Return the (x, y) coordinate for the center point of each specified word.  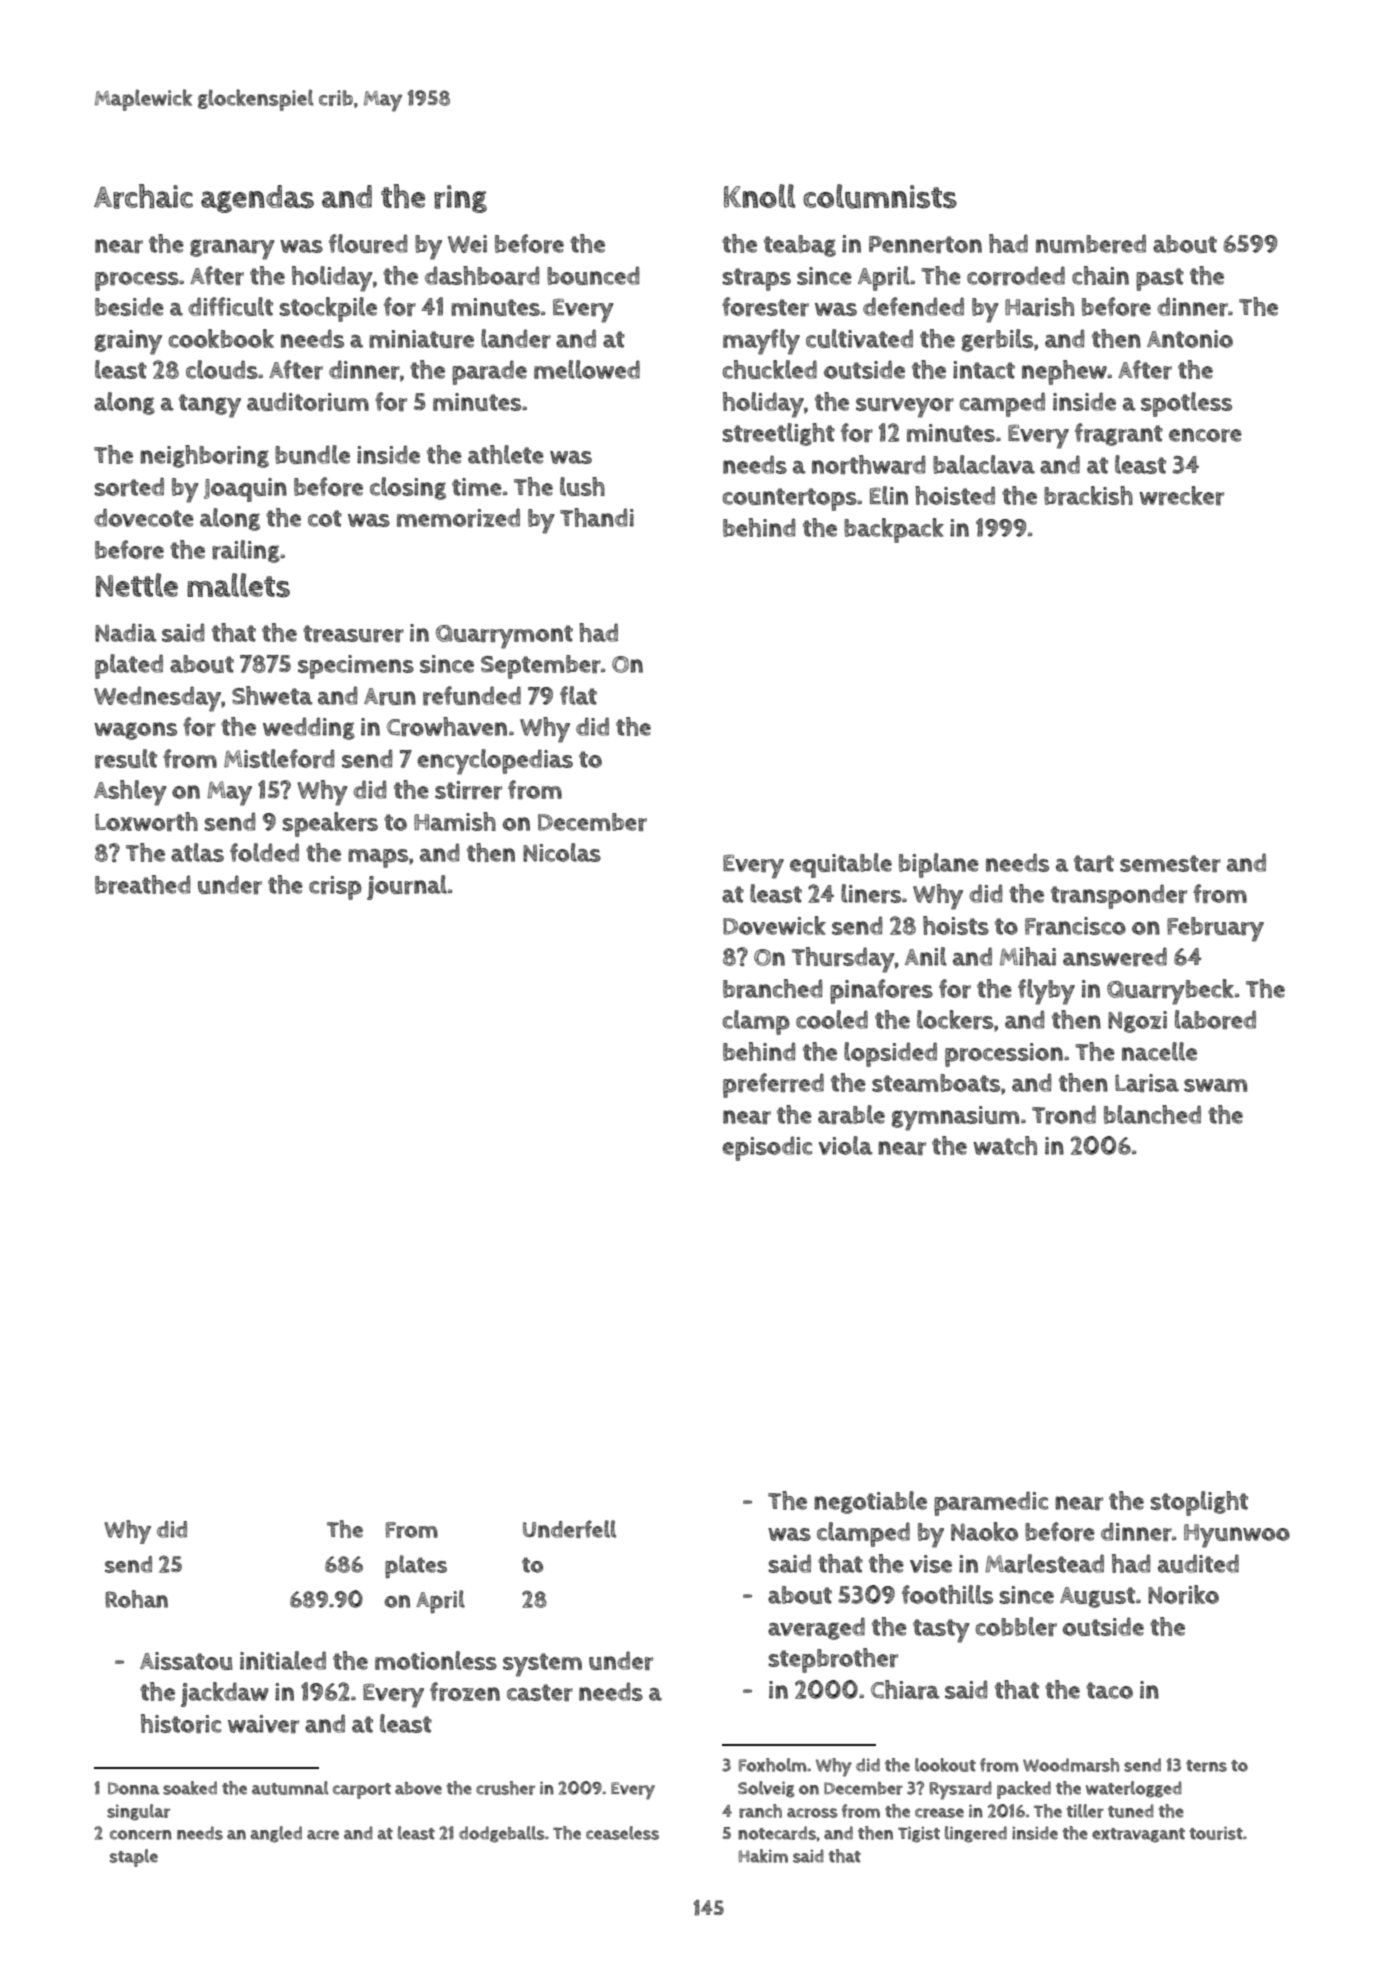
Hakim (763, 1856)
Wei (467, 244)
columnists (880, 196)
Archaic (143, 196)
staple (134, 1858)
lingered (976, 1834)
